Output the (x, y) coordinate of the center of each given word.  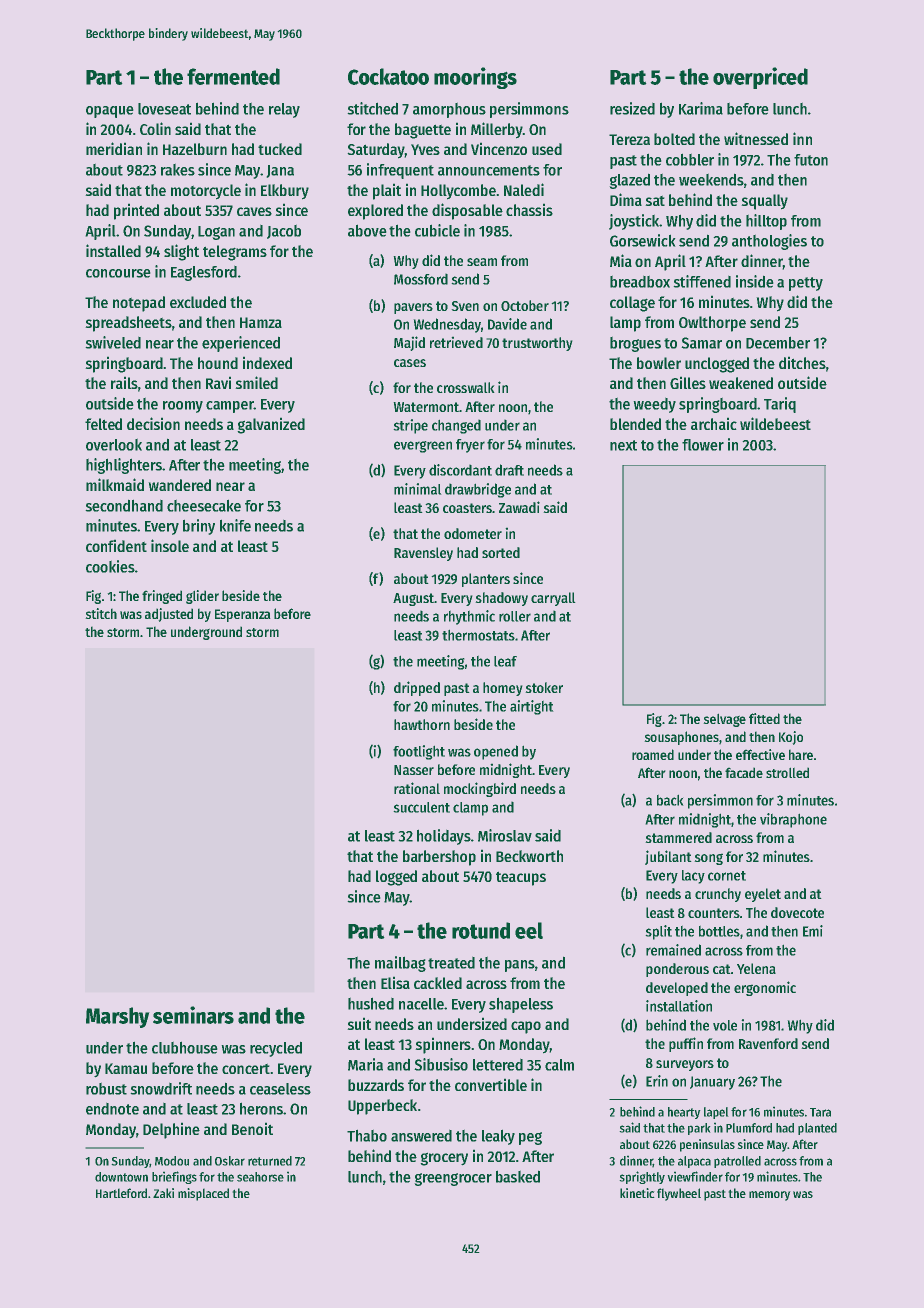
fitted (764, 718)
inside (755, 281)
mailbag (400, 964)
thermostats (478, 635)
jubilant (668, 857)
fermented (233, 76)
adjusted (169, 615)
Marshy (118, 1017)
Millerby (497, 130)
